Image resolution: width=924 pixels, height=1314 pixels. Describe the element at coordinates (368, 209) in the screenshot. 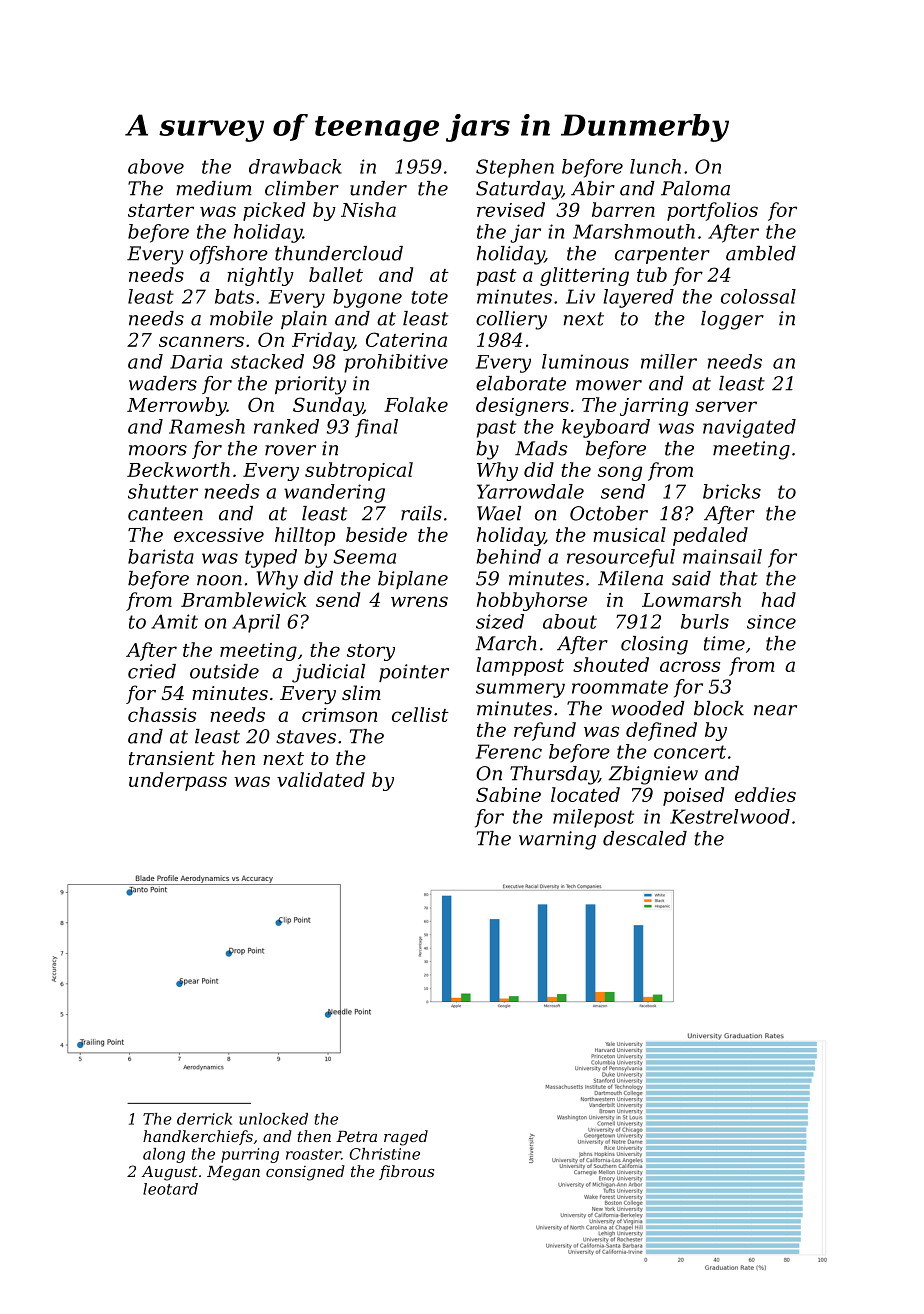

I see `Nisha` at that location.
